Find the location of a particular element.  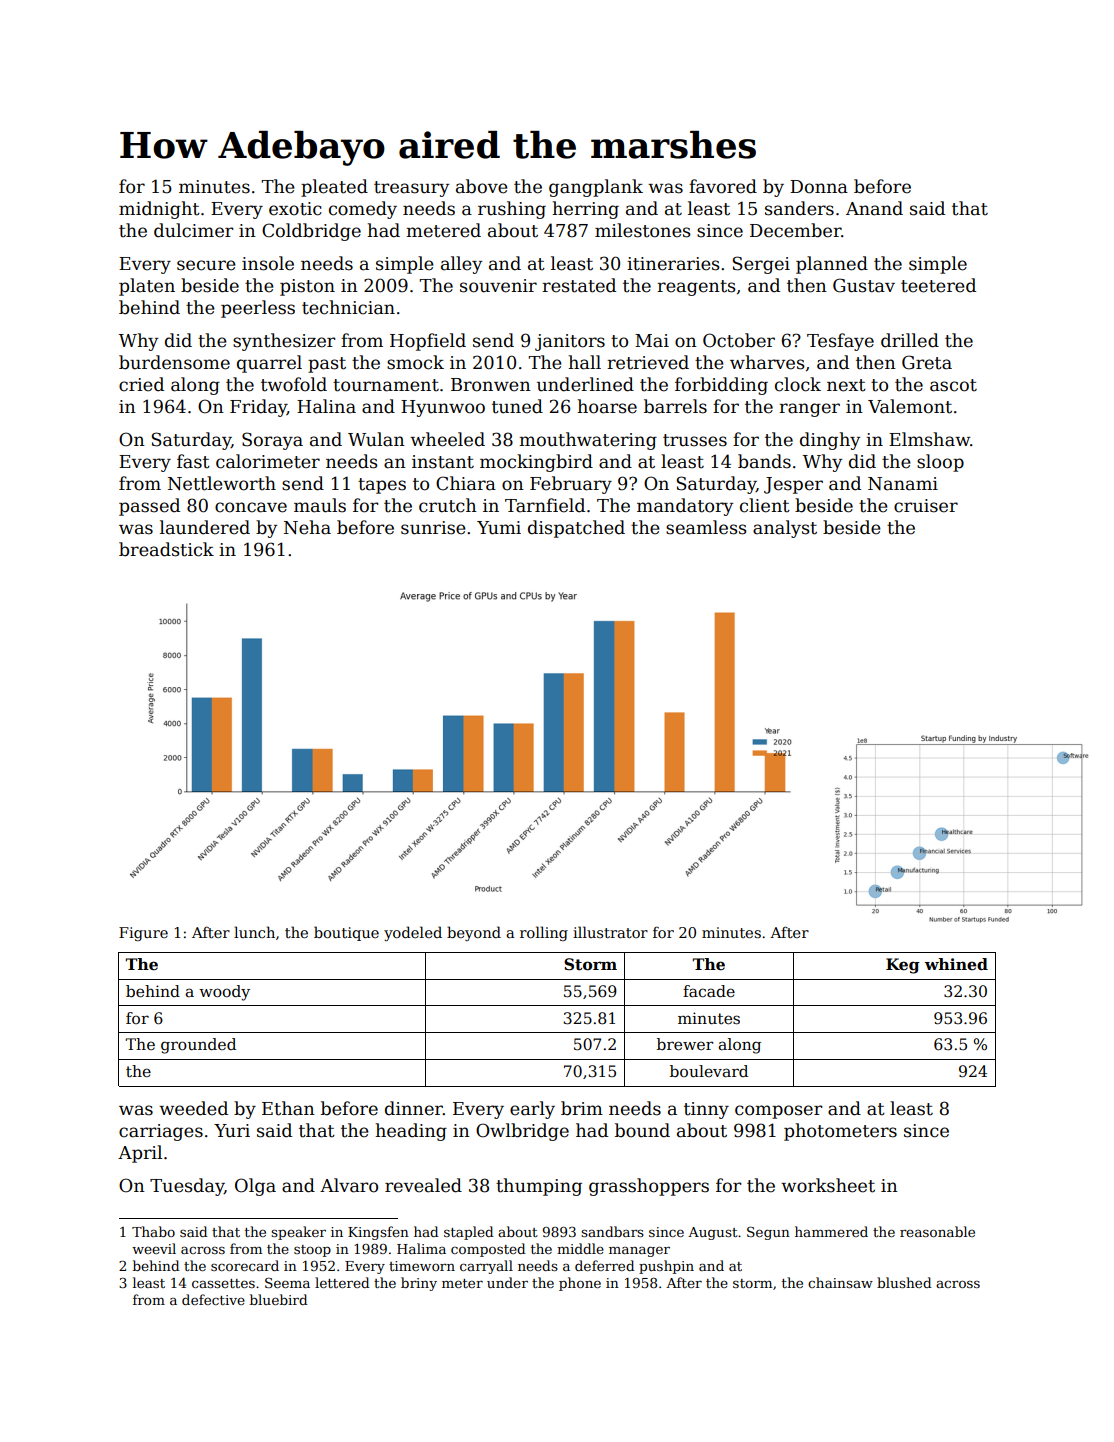

rolling is located at coordinates (544, 933).
